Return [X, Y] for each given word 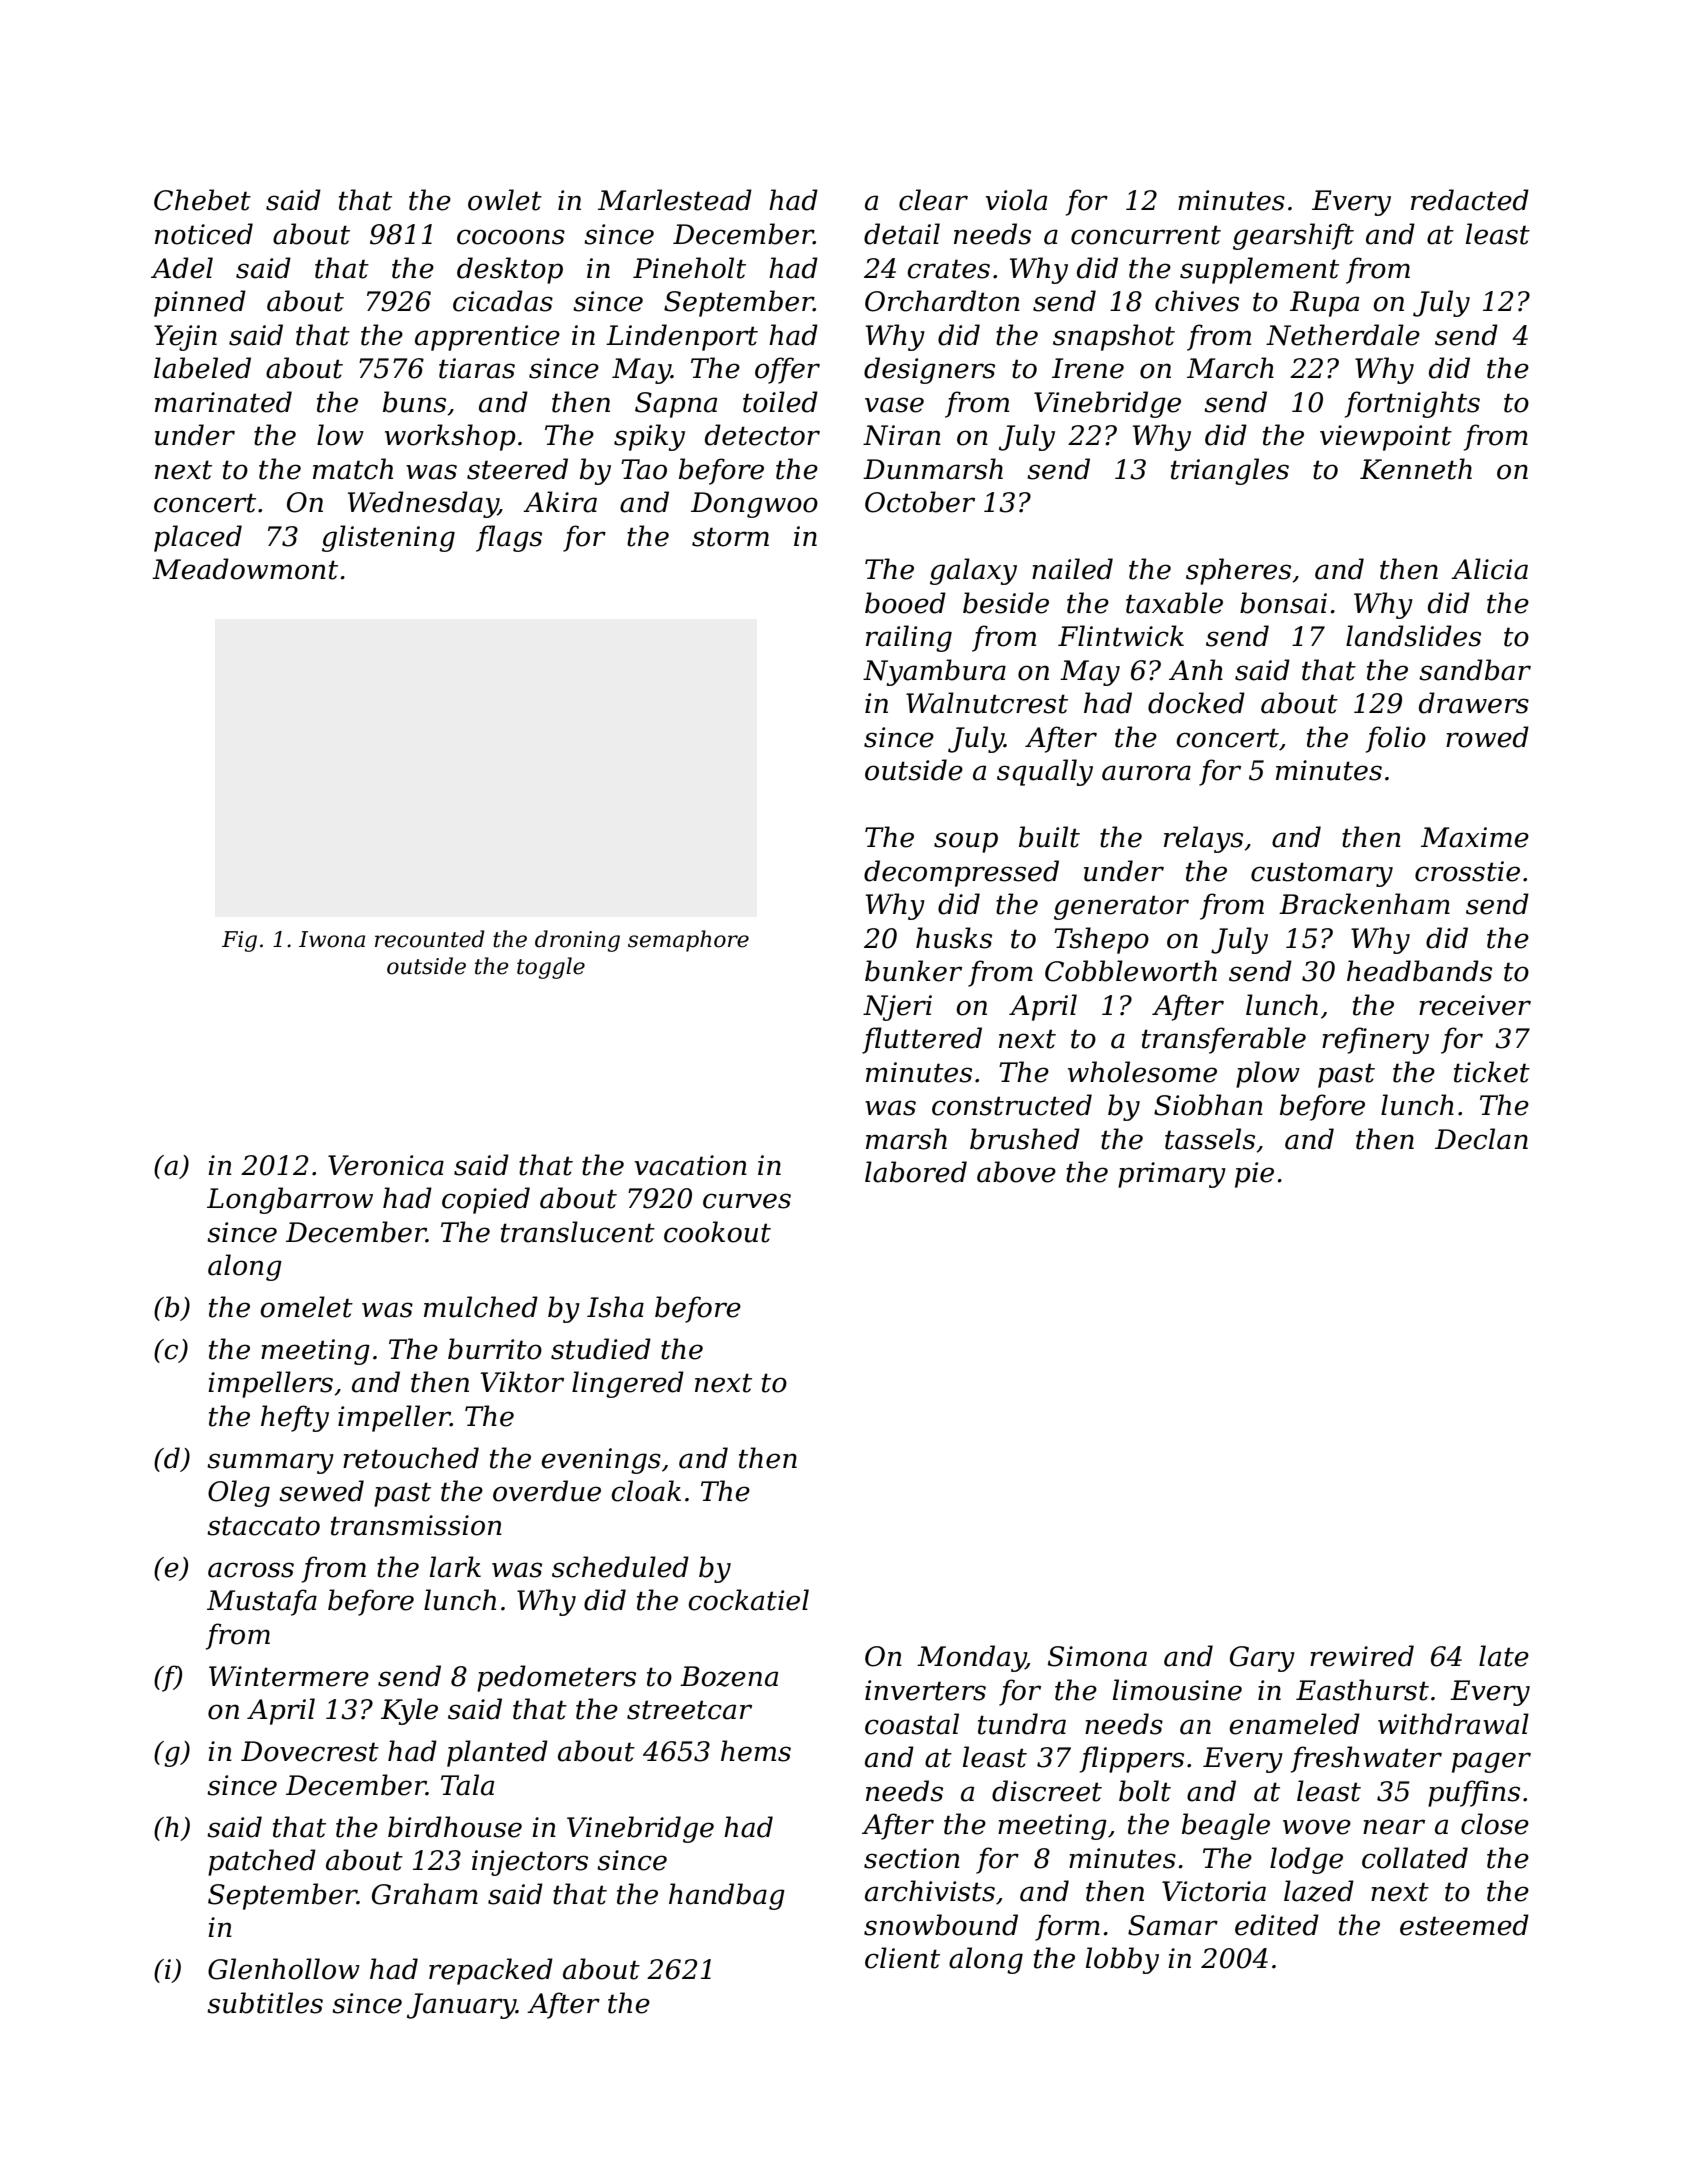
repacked [491, 1971]
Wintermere [289, 1676]
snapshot [1114, 337]
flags [509, 538]
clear [933, 200]
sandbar [1475, 670]
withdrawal [1453, 1724]
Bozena [729, 1676]
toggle [551, 968]
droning [577, 941]
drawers [1474, 703]
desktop [510, 270]
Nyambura [934, 672]
